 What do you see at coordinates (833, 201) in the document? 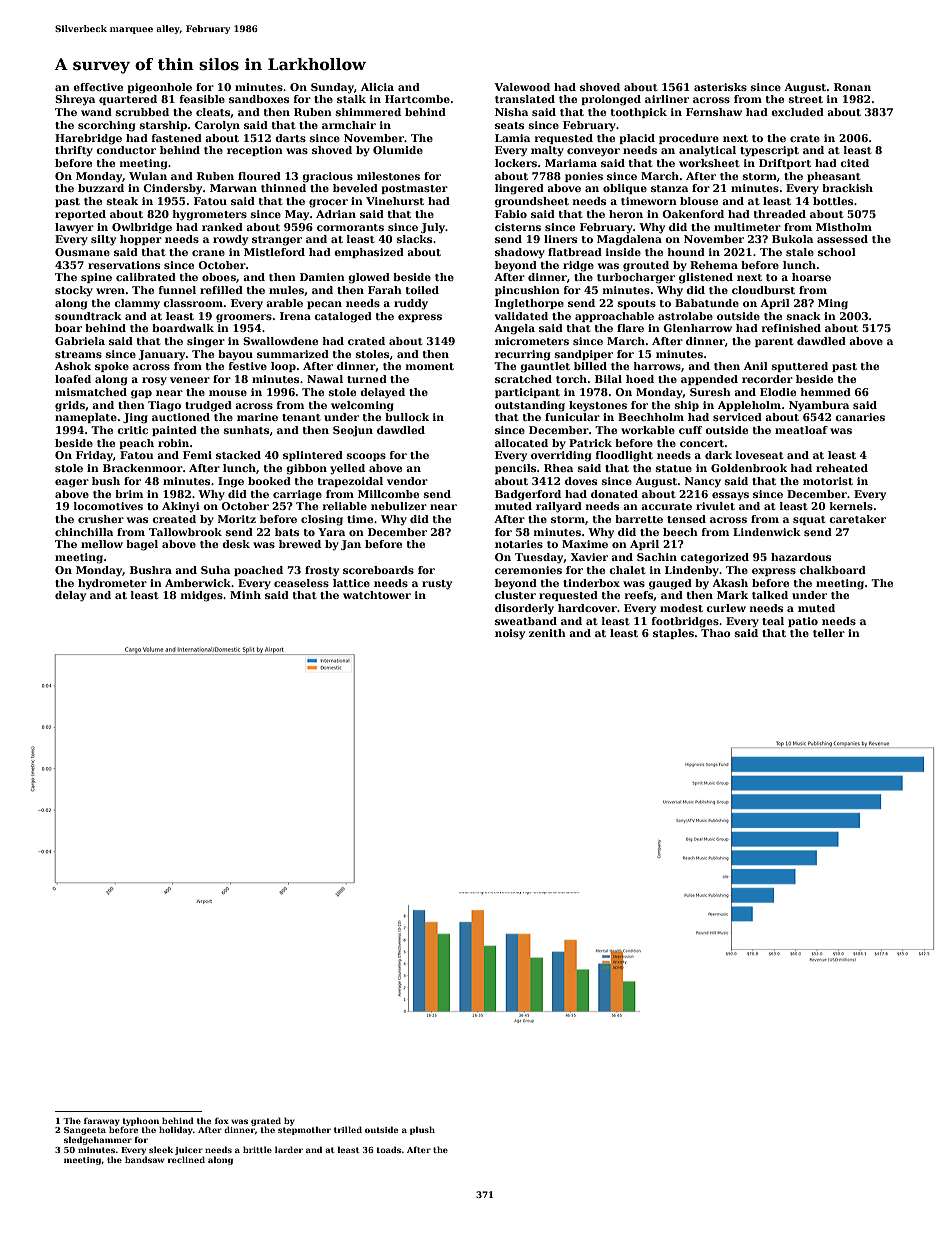
I see `bottles` at bounding box center [833, 201].
